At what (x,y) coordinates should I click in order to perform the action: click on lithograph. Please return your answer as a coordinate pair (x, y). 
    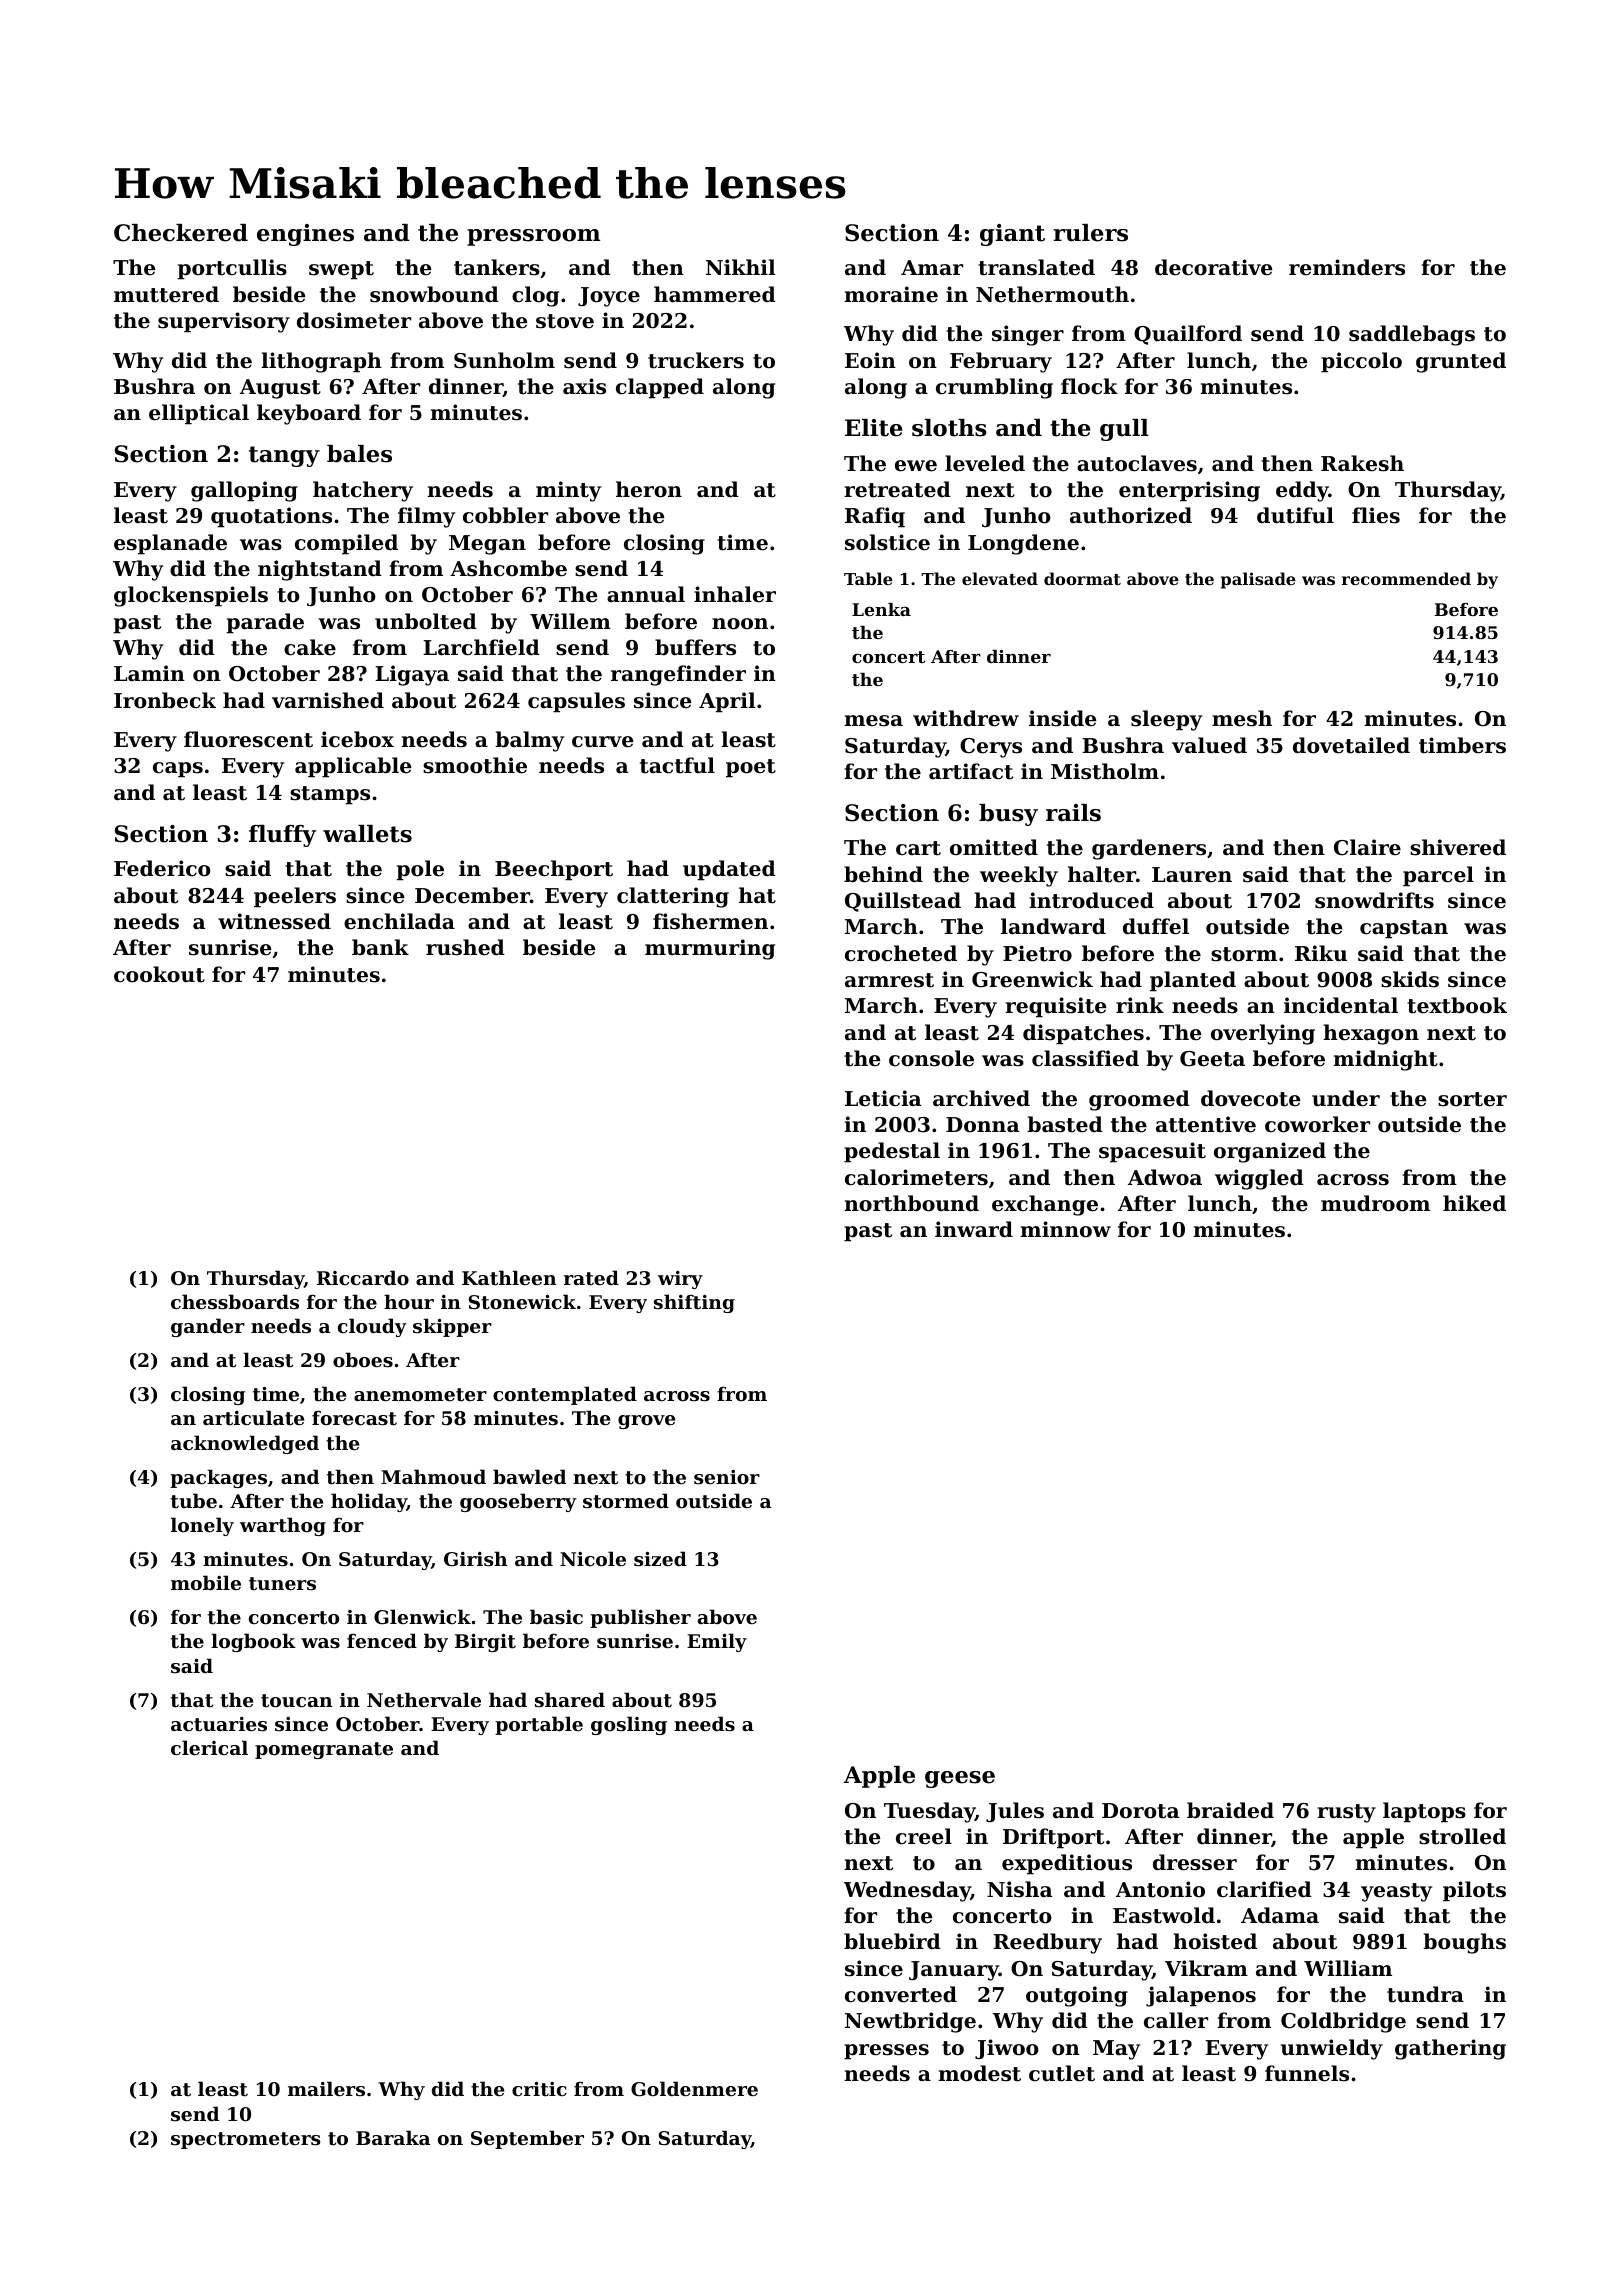
    Looking at the image, I should click on (321, 362).
